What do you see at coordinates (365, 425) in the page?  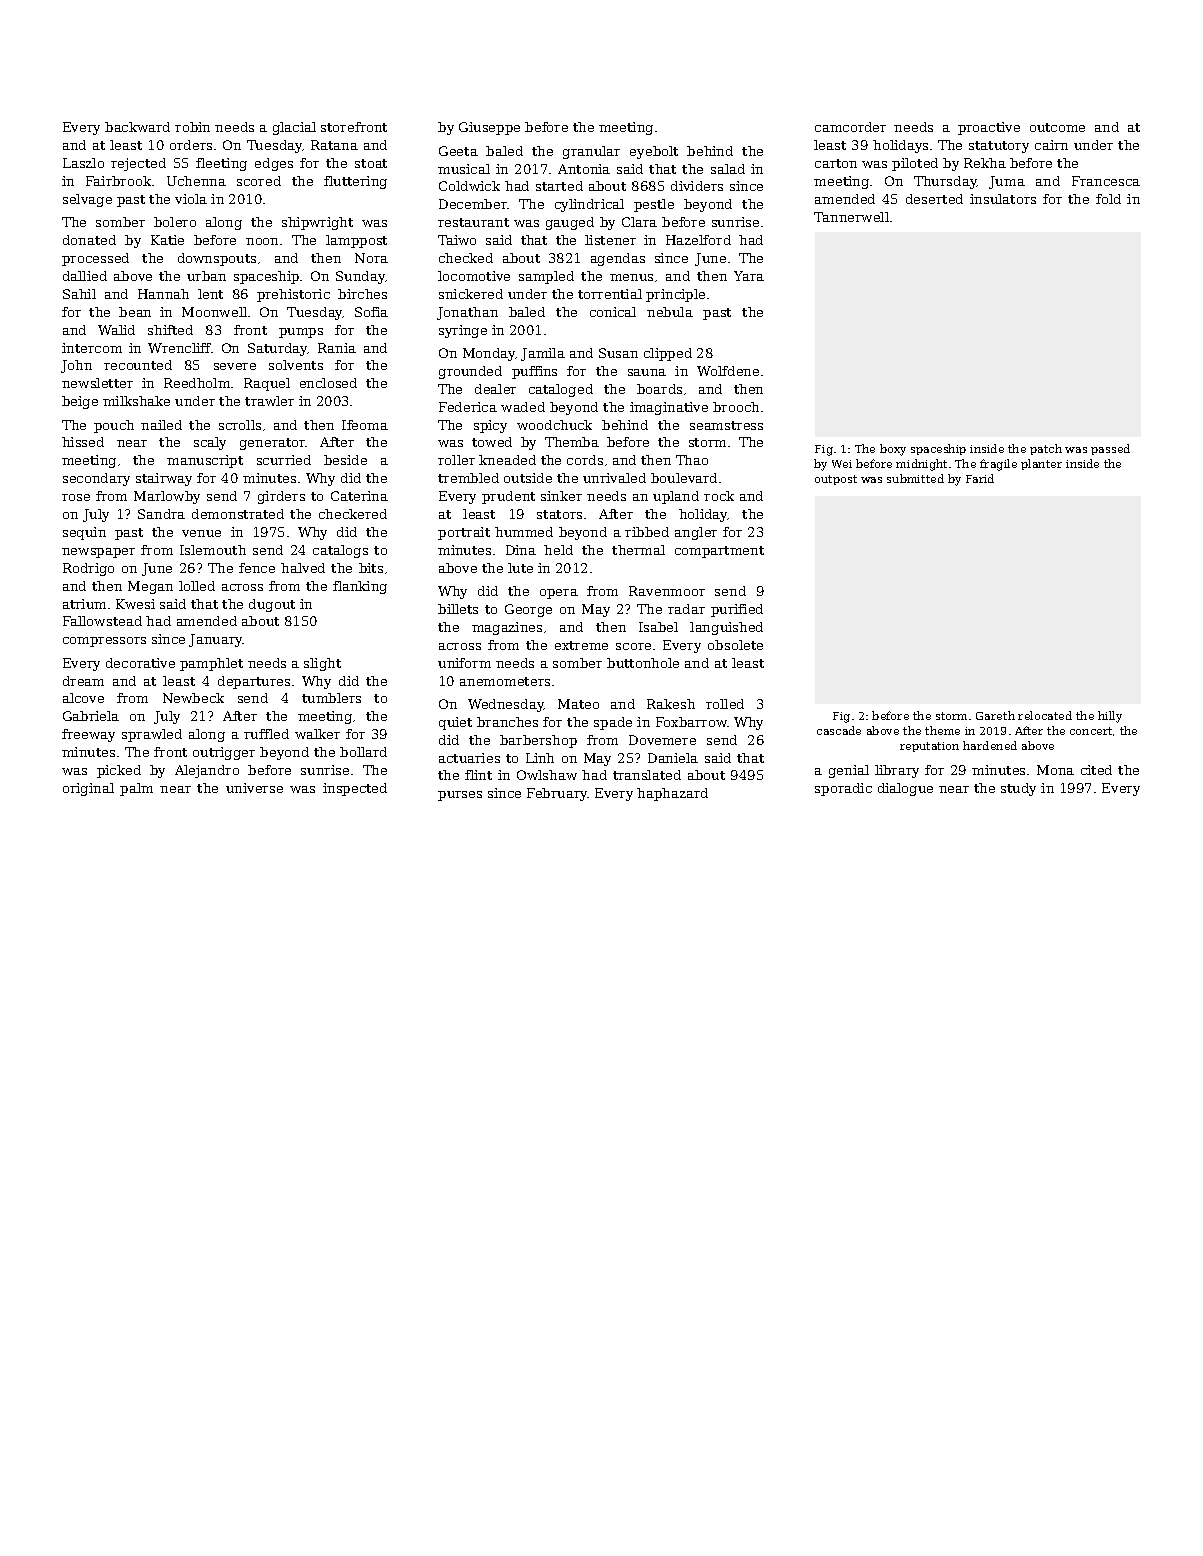 I see `Ifeoma` at bounding box center [365, 425].
